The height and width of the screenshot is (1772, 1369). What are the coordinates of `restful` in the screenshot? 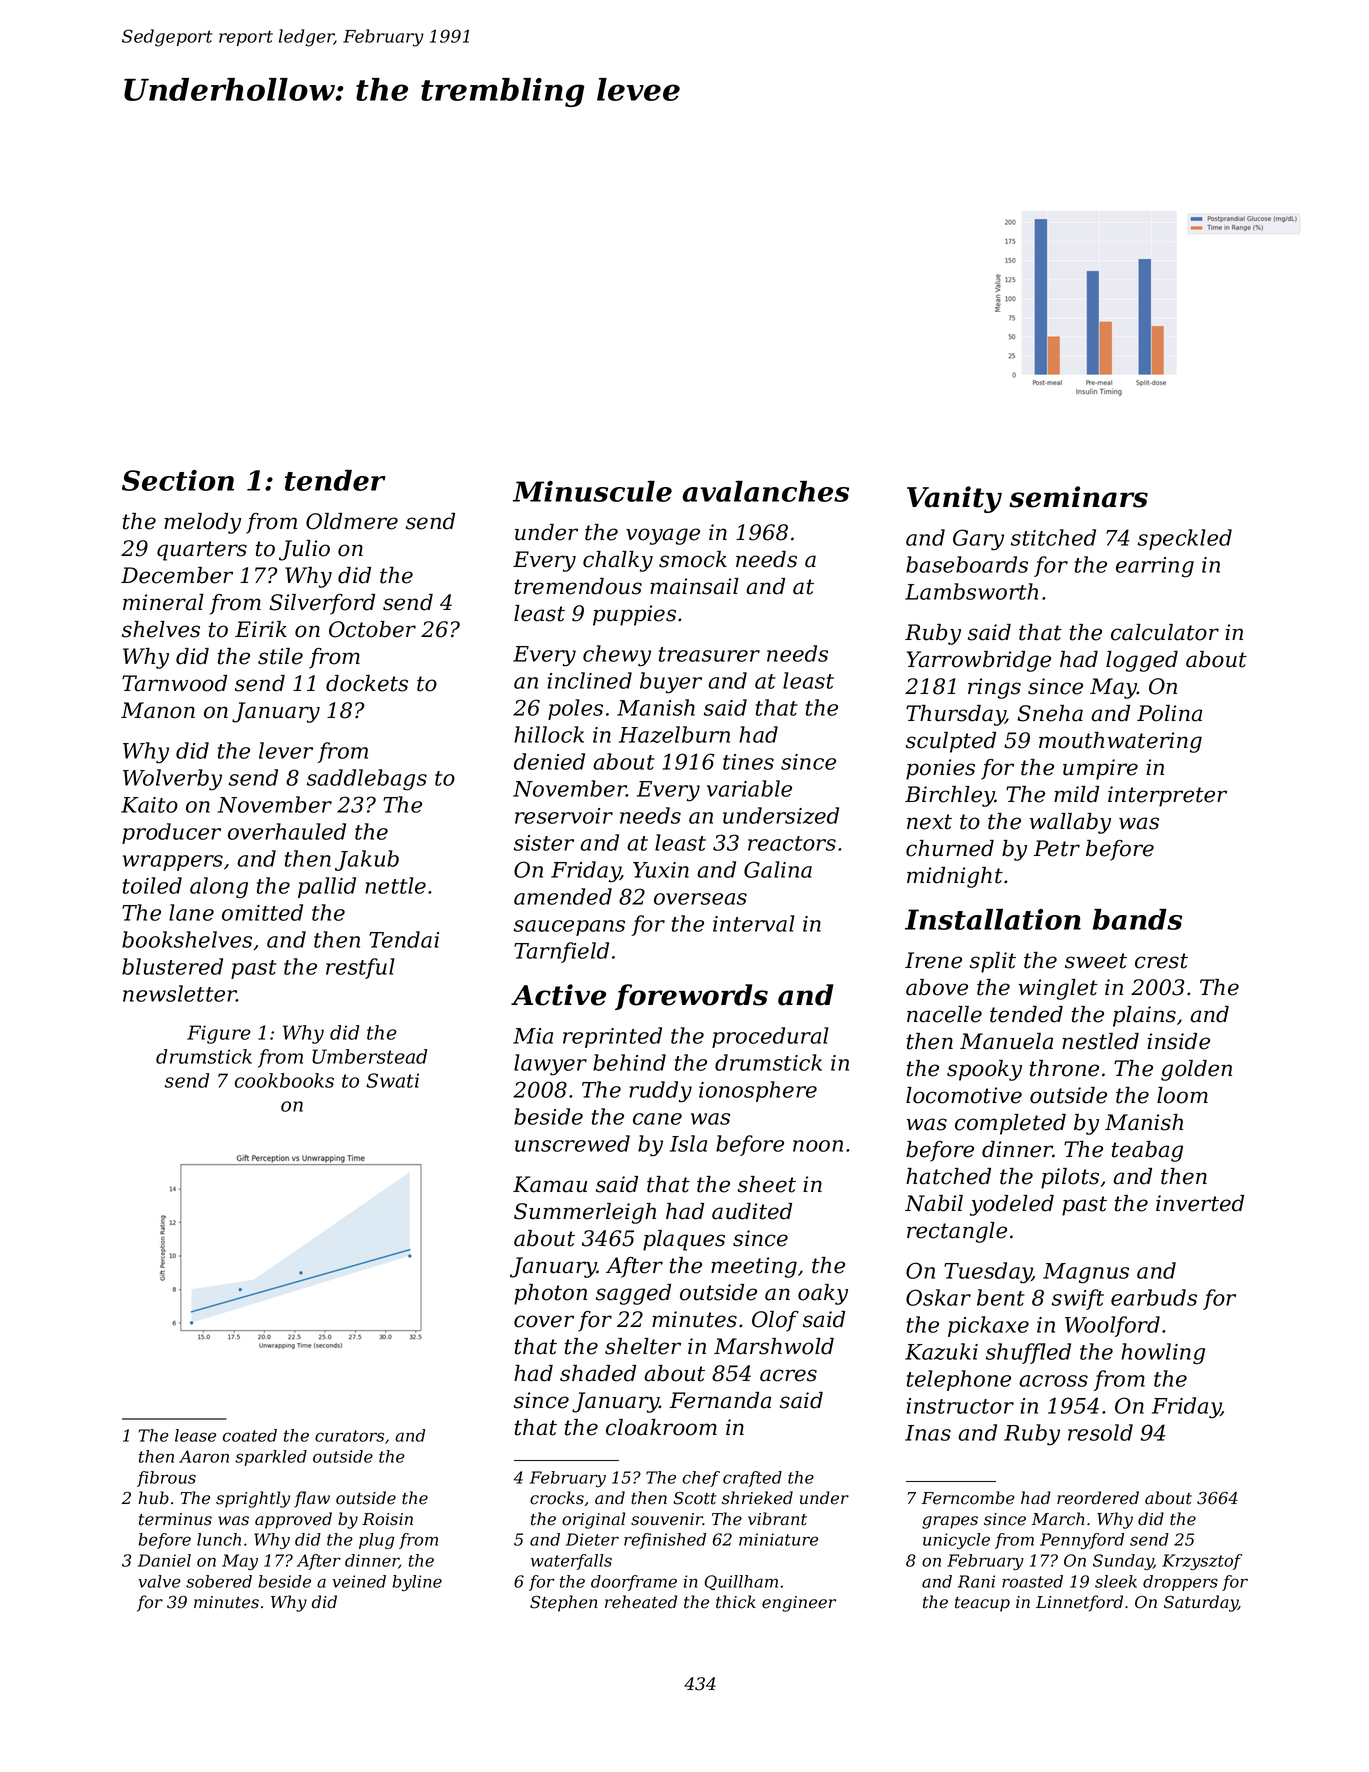 It's located at (360, 968).
